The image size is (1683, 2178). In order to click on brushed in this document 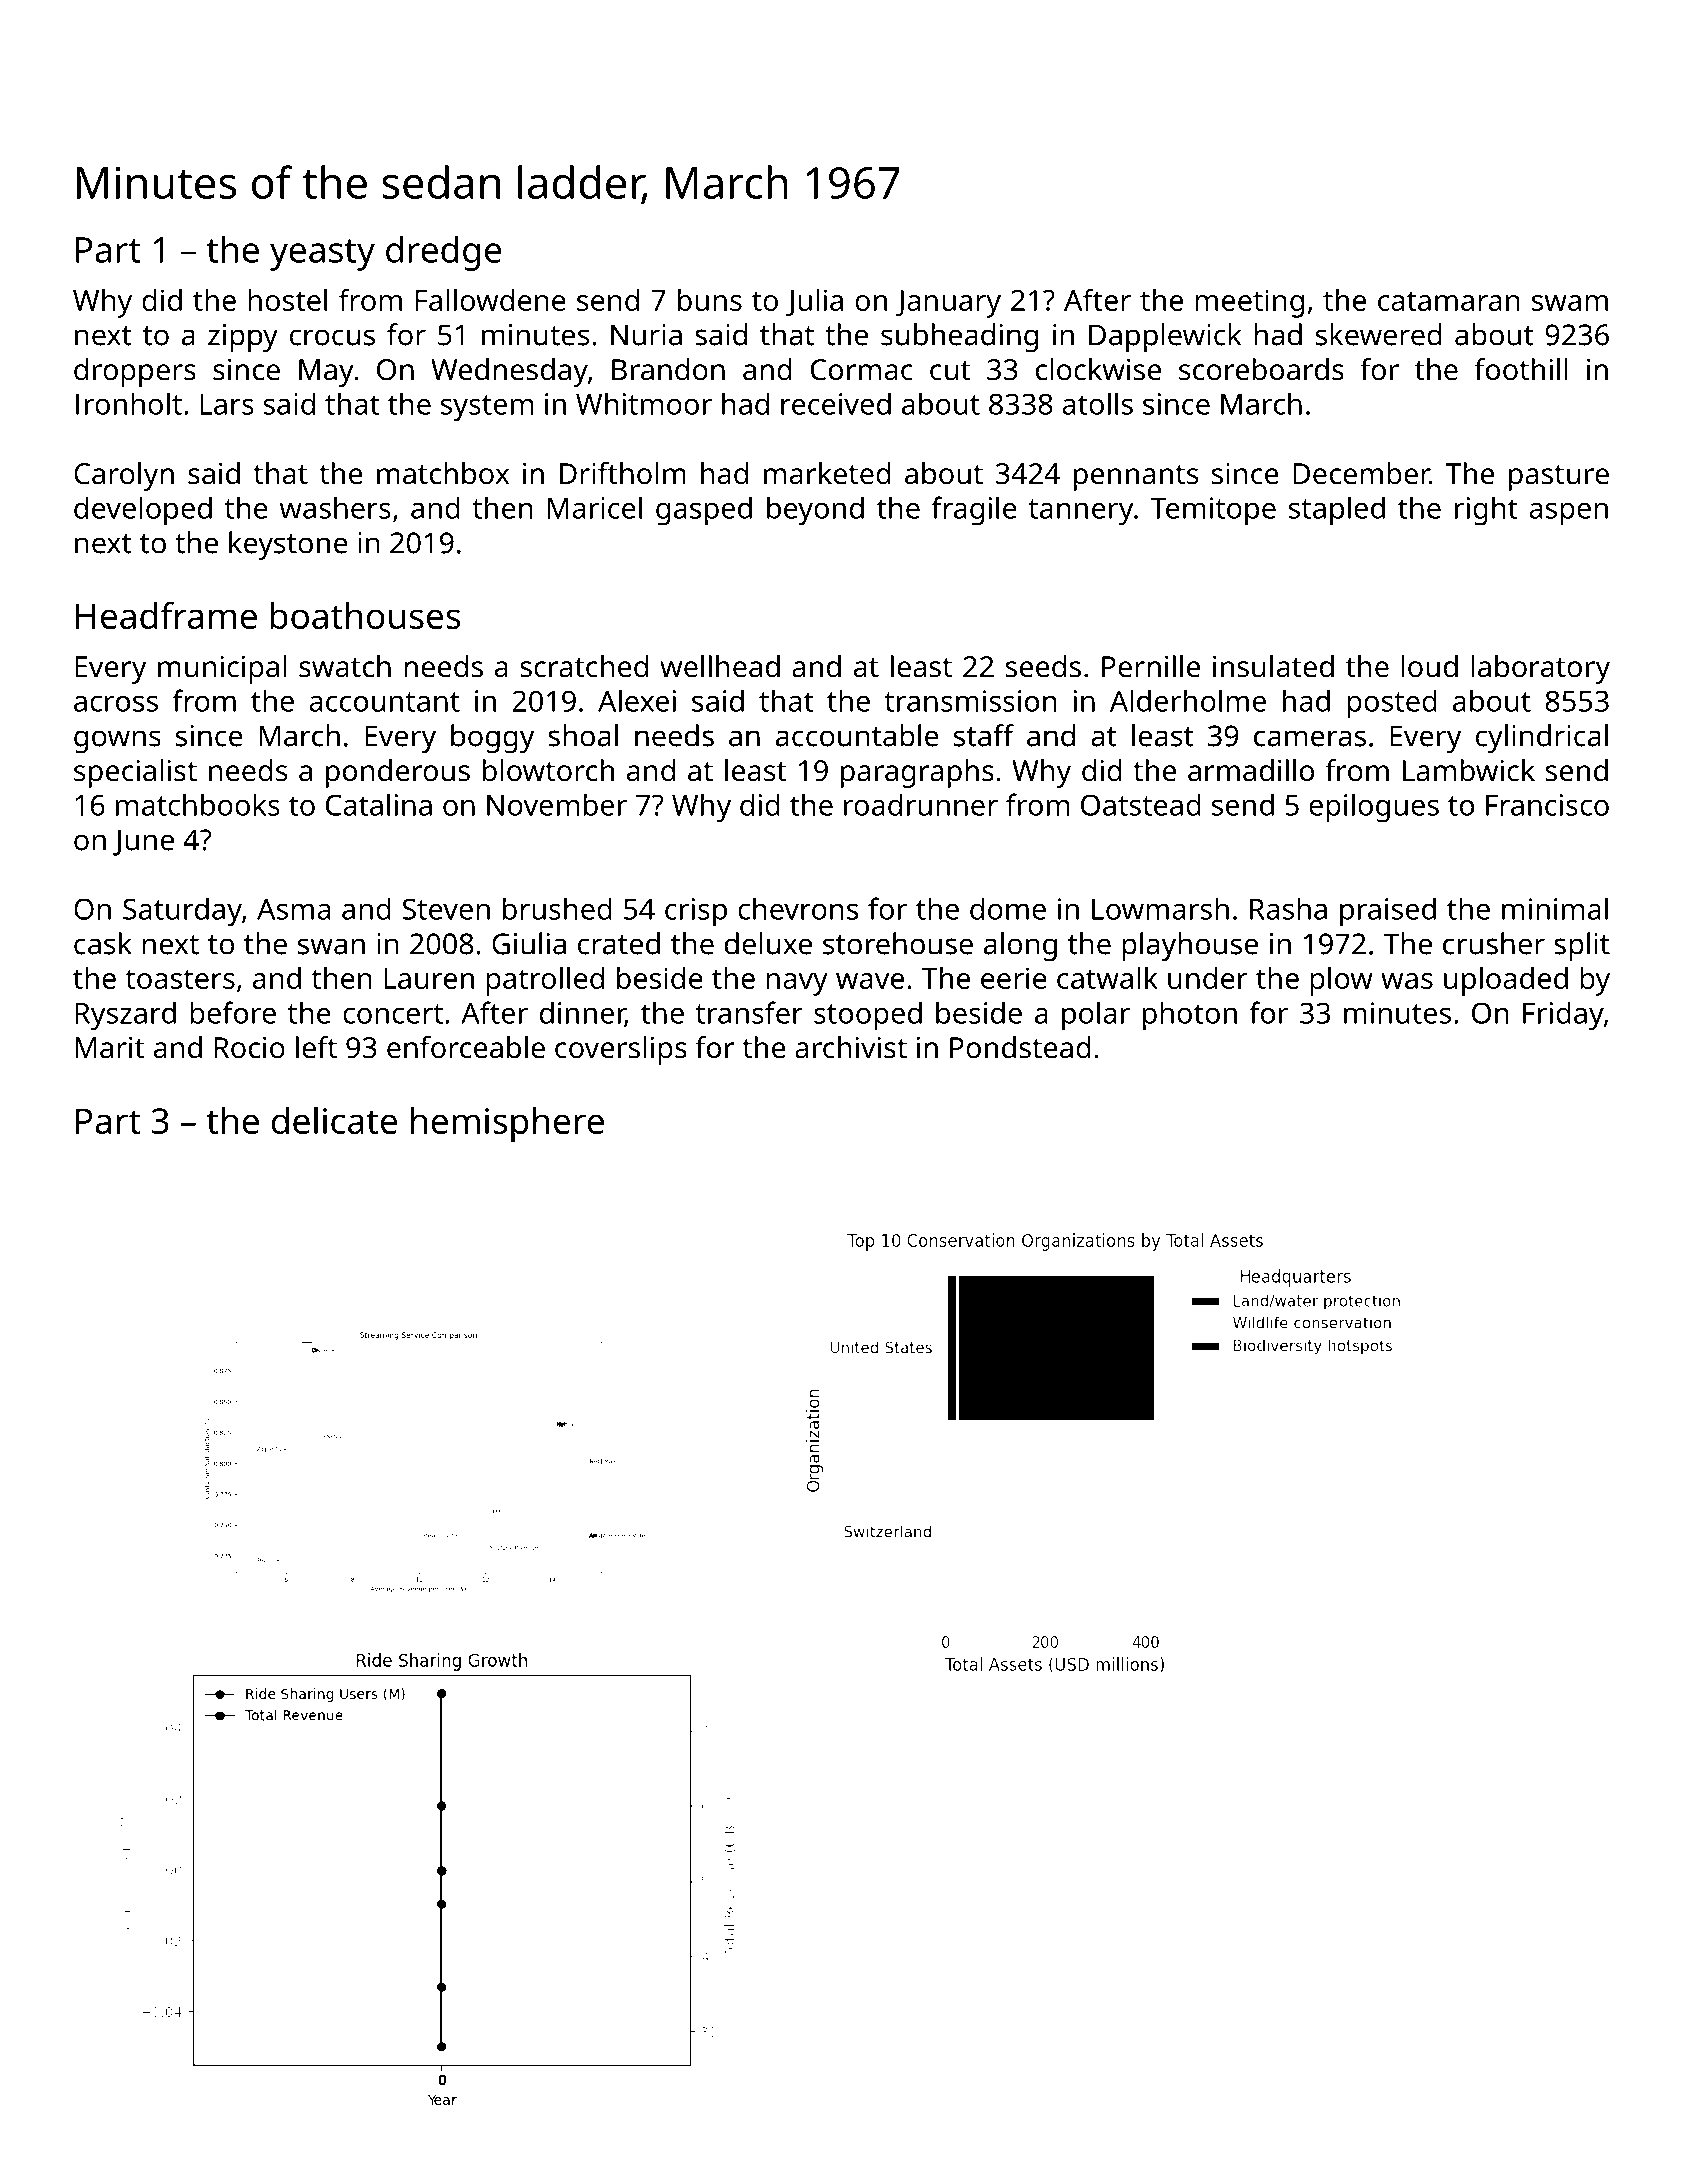, I will do `click(557, 908)`.
